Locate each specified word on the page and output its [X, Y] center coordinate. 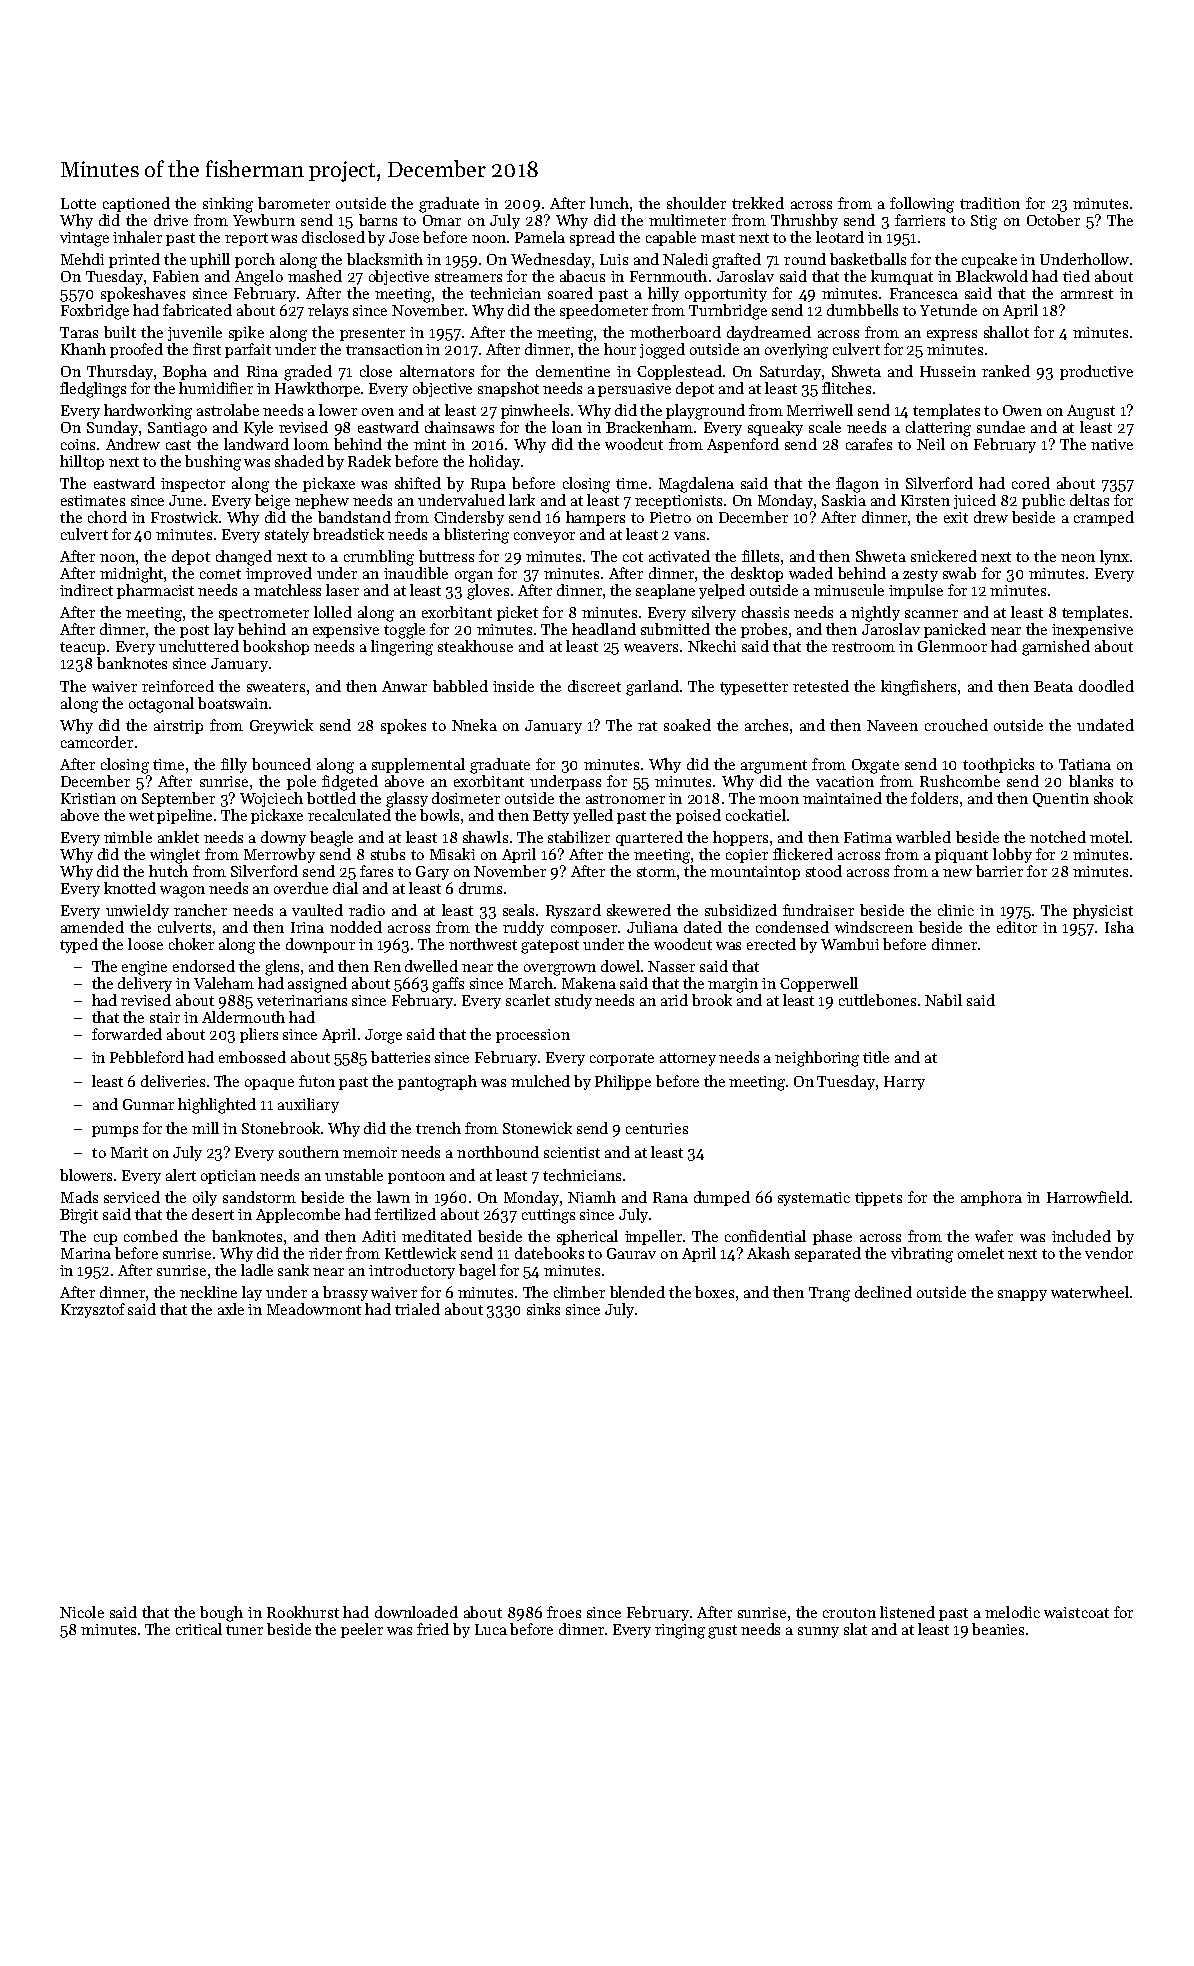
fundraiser [818, 910]
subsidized [741, 910]
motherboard [675, 332]
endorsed [204, 966]
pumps [115, 1131]
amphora [991, 1198]
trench [438, 1128]
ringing [680, 1631]
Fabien [176, 276]
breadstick [348, 534]
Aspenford [743, 445]
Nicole [82, 1612]
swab [959, 573]
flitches [846, 388]
